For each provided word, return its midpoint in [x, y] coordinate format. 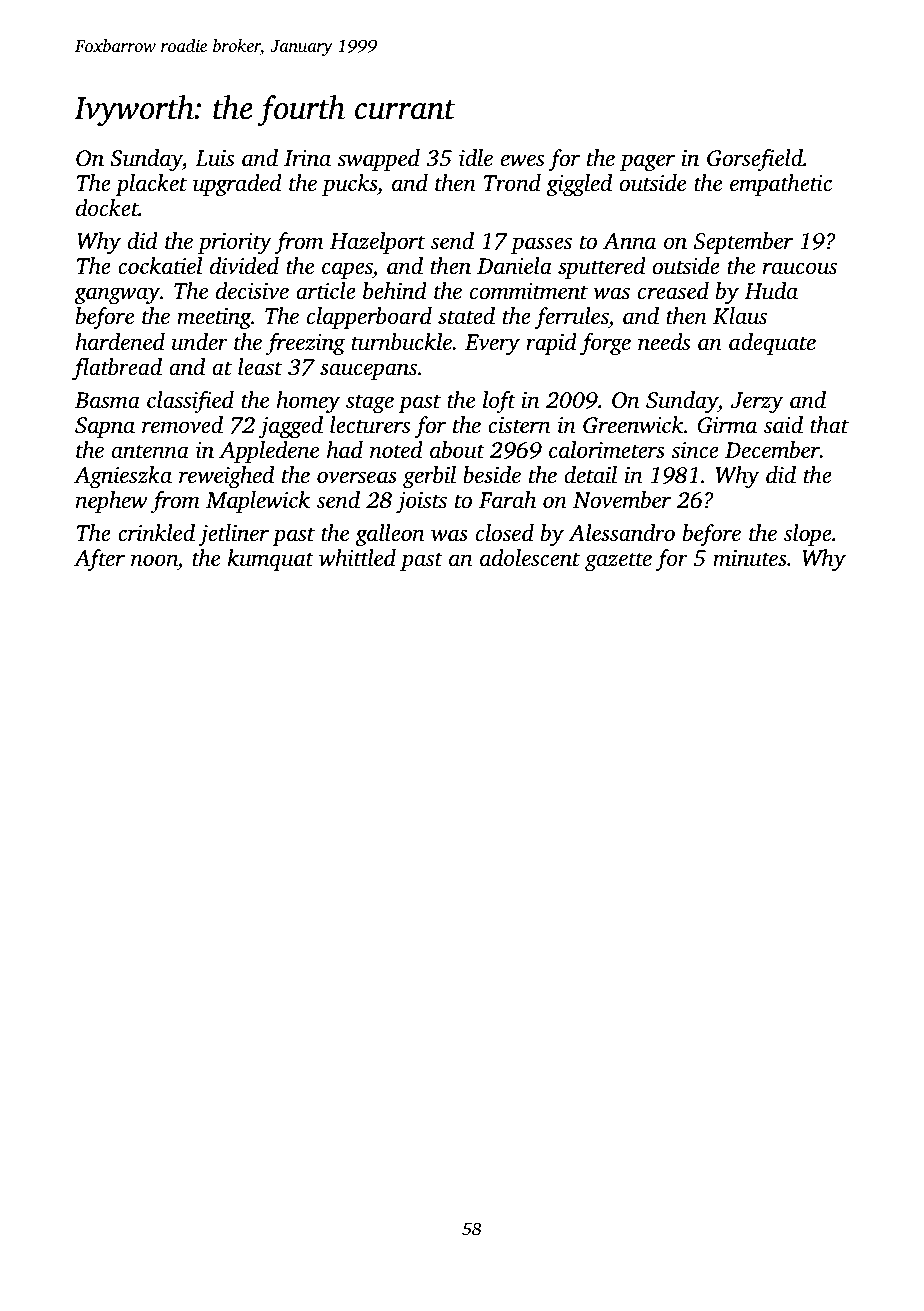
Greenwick [633, 425]
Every [492, 344]
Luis [214, 158]
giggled [579, 185]
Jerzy [757, 403]
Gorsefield [755, 160]
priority [235, 244]
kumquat [271, 560]
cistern [519, 425]
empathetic [781, 185]
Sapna [105, 427]
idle [476, 157]
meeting [214, 319]
